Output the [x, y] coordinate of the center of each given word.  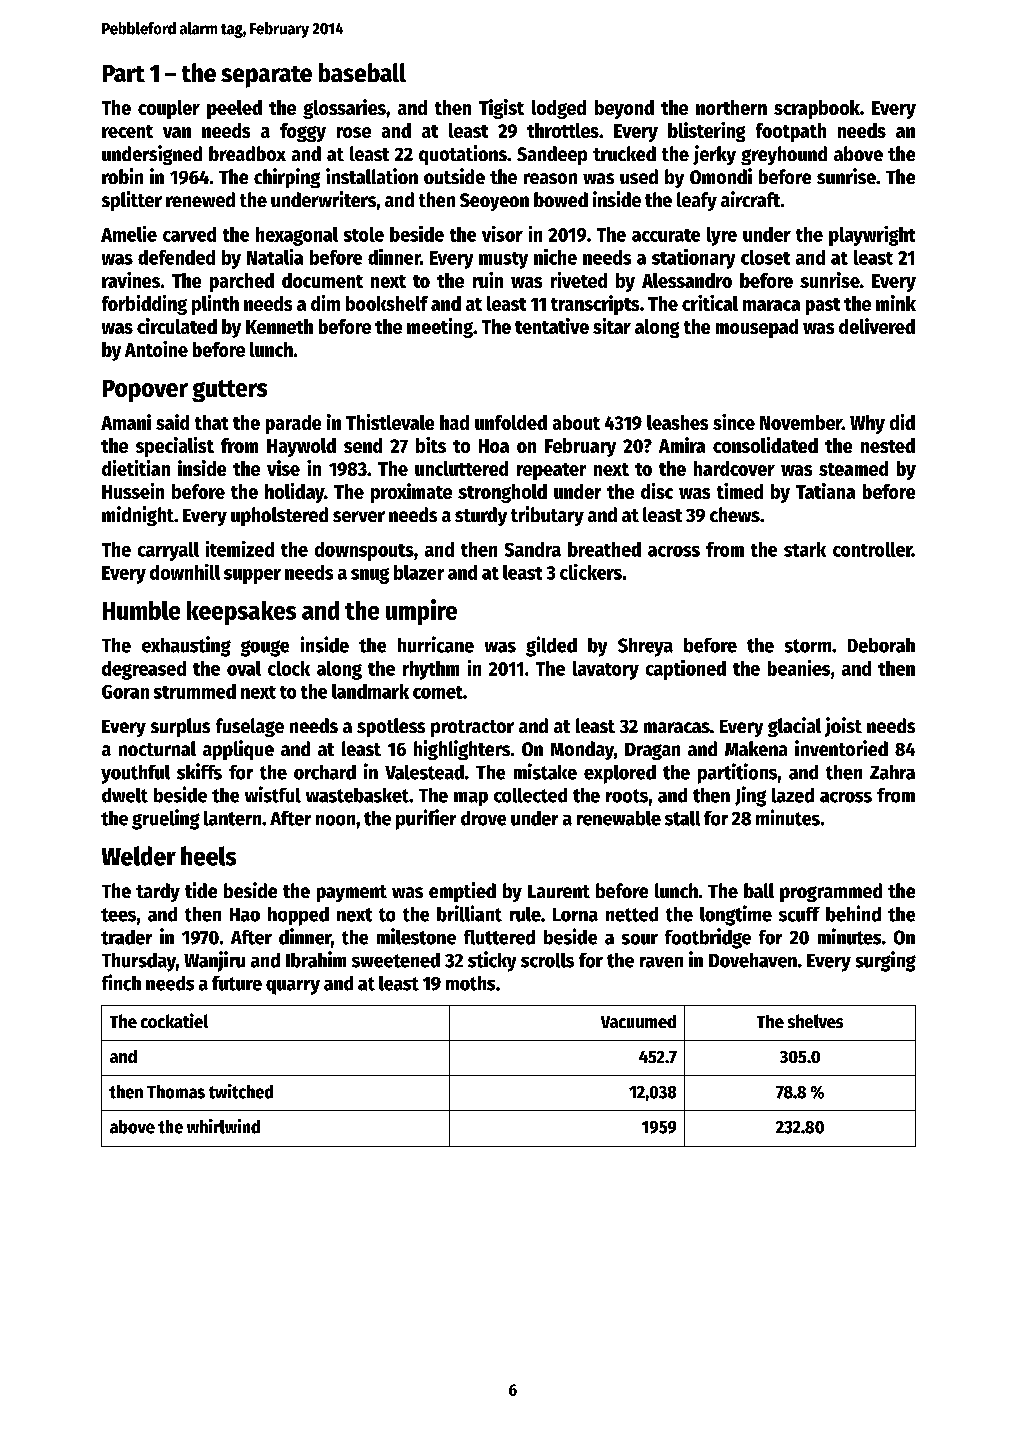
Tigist [501, 109]
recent [127, 131]
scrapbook [817, 109]
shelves [815, 1021]
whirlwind [223, 1126]
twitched [241, 1091]
